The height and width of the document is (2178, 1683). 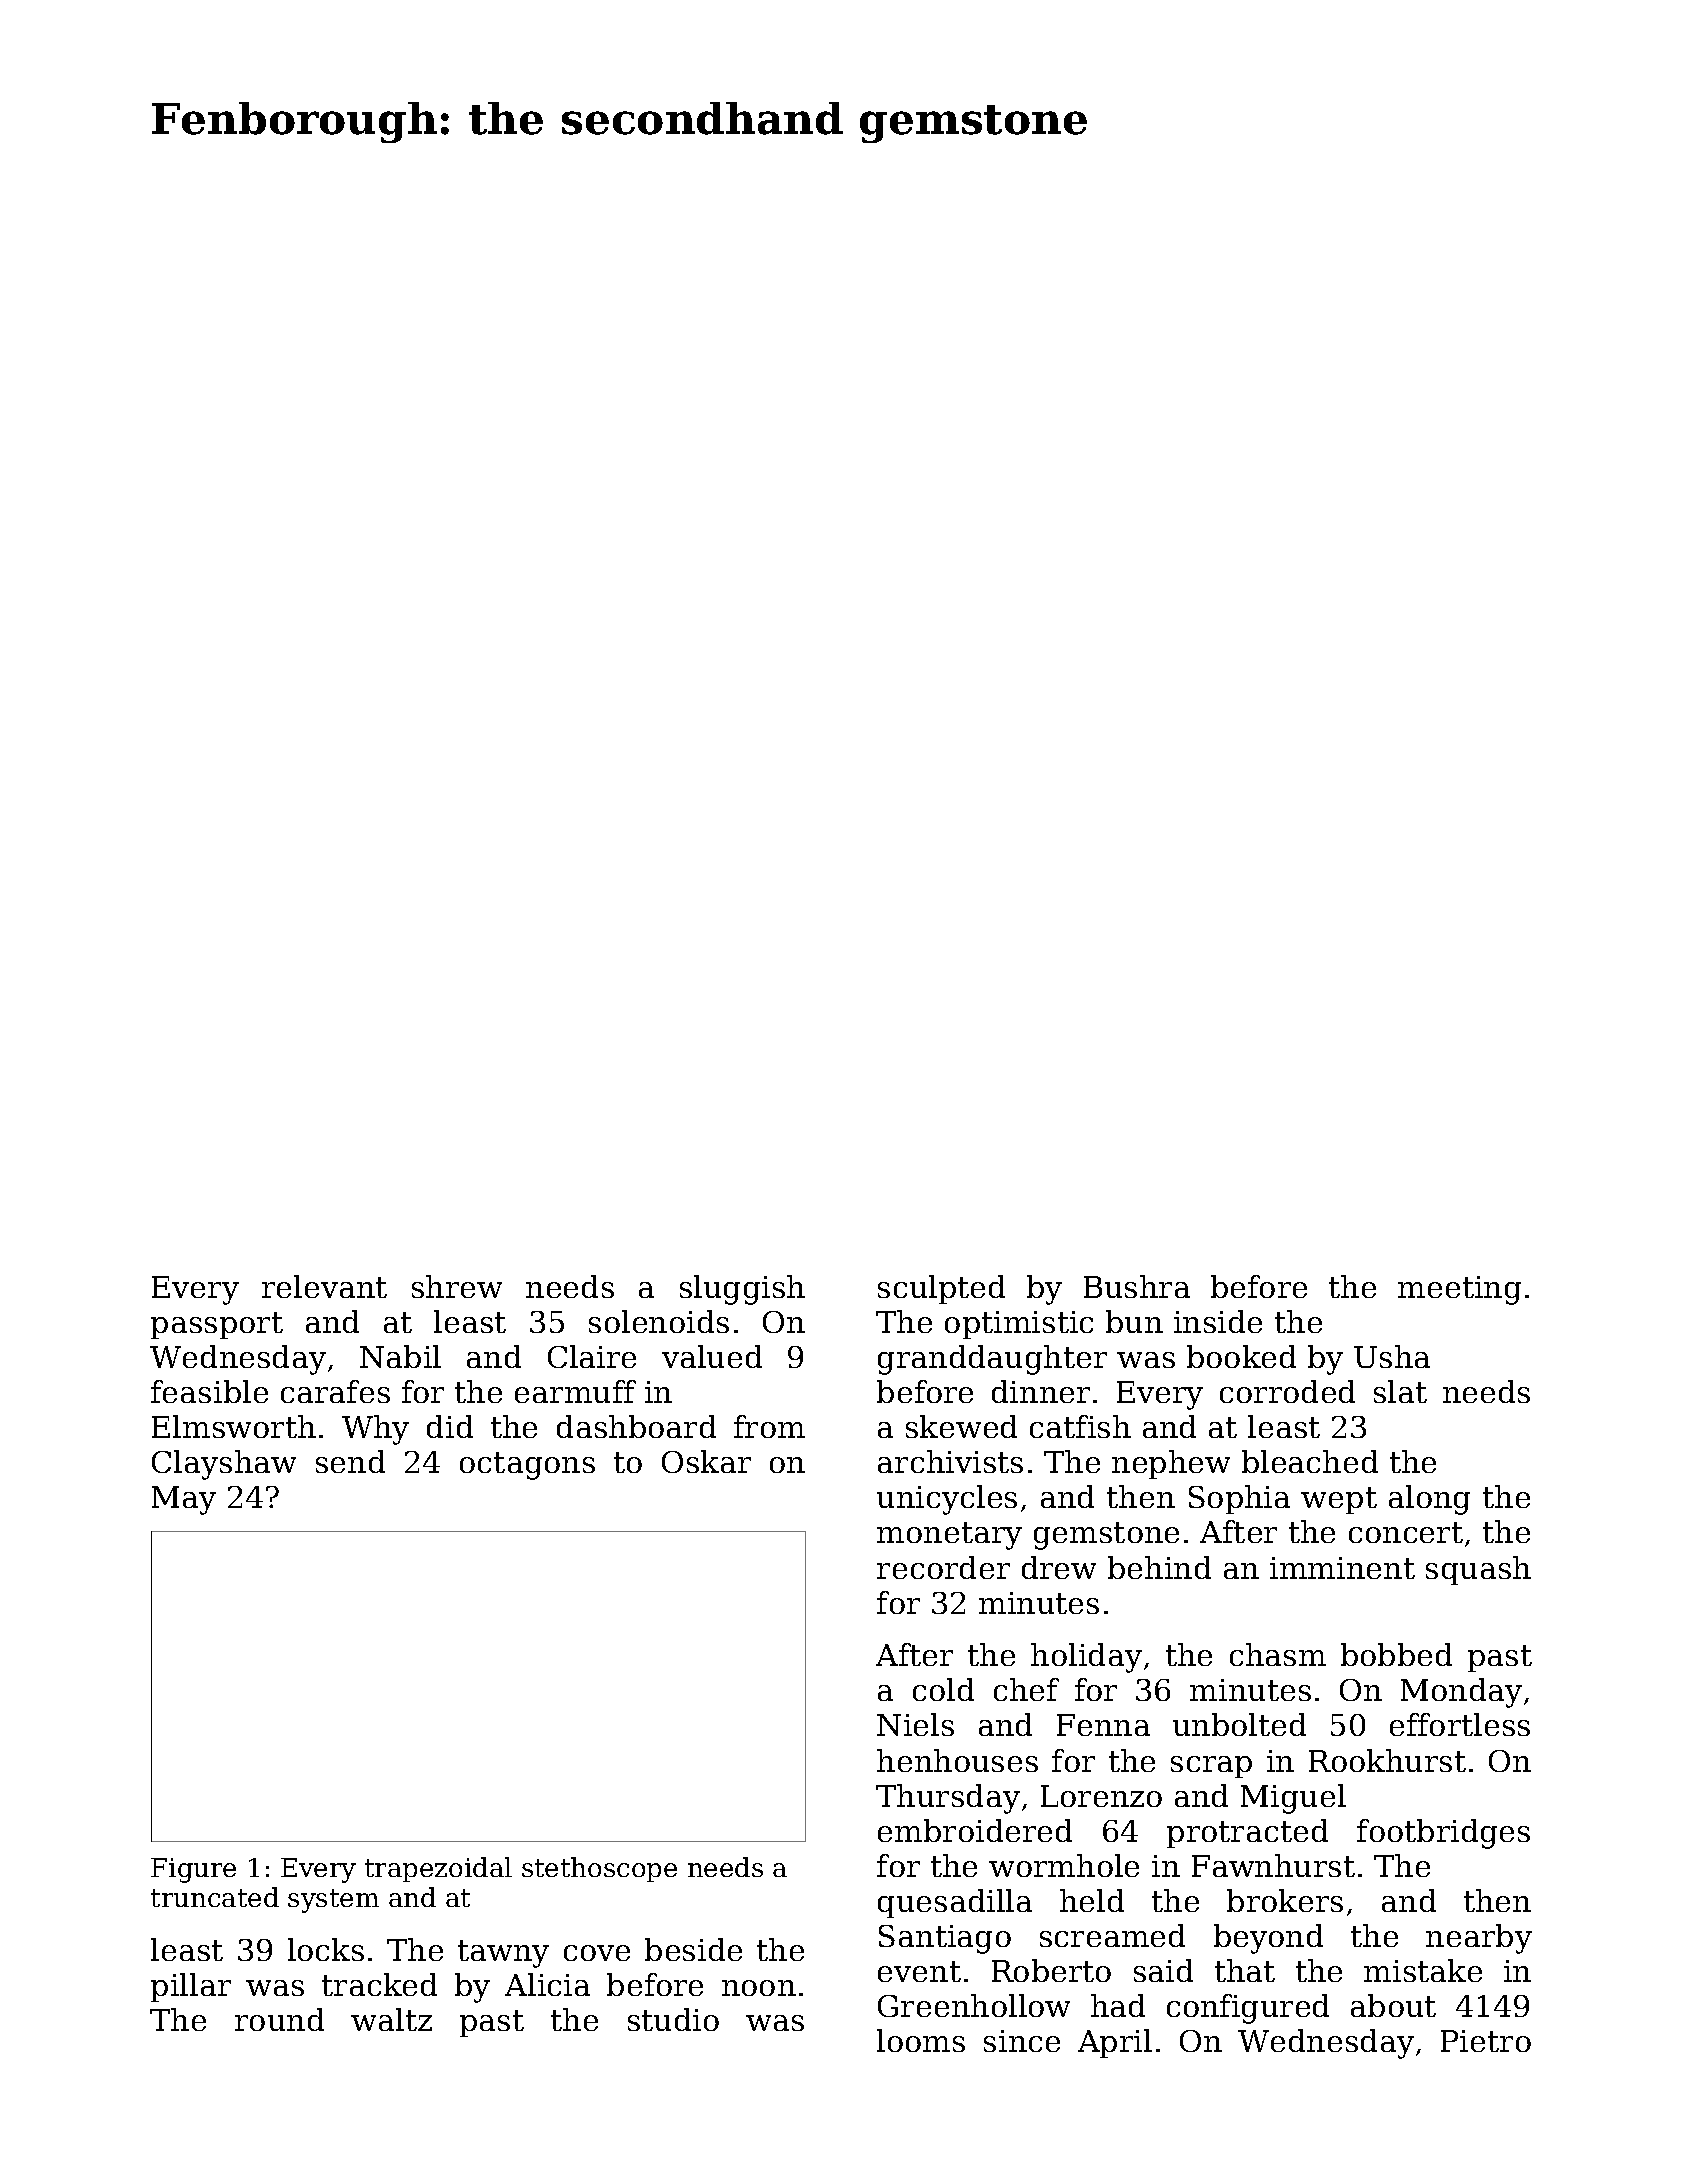 I want to click on shrew, so click(x=457, y=1286).
